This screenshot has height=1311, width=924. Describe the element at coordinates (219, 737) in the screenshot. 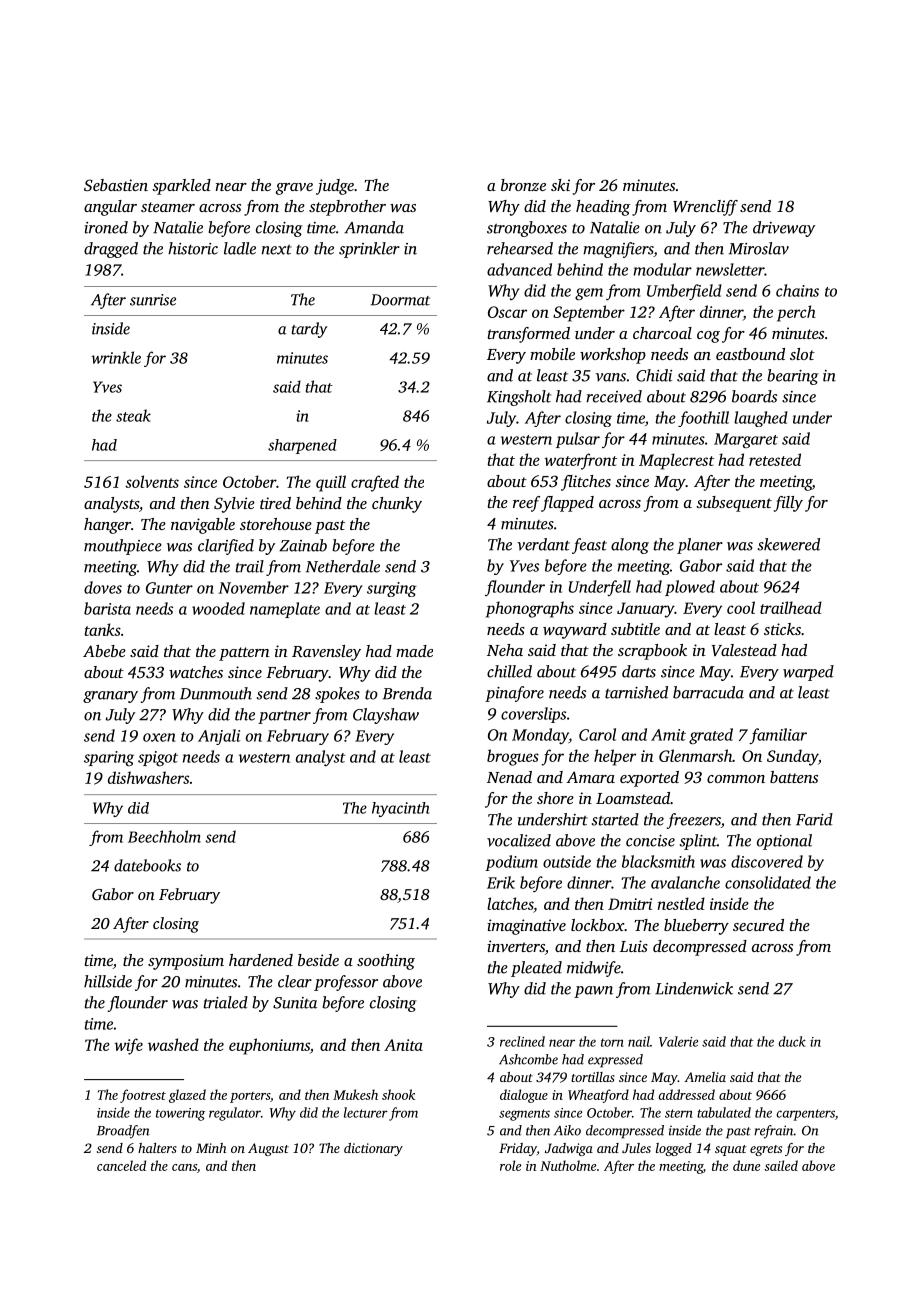

I see `Anjali` at that location.
